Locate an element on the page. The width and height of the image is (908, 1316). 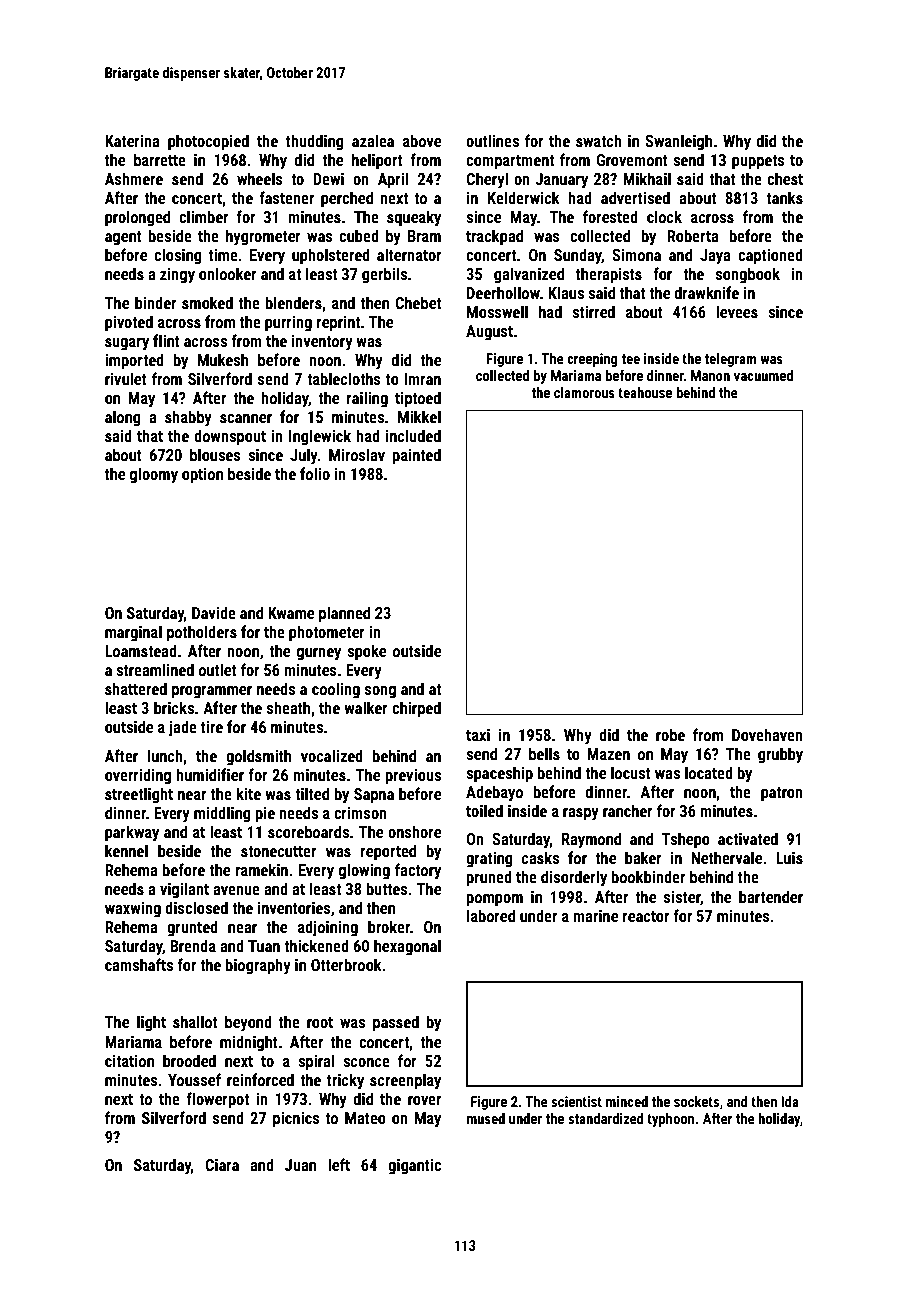
mused is located at coordinates (486, 1118).
